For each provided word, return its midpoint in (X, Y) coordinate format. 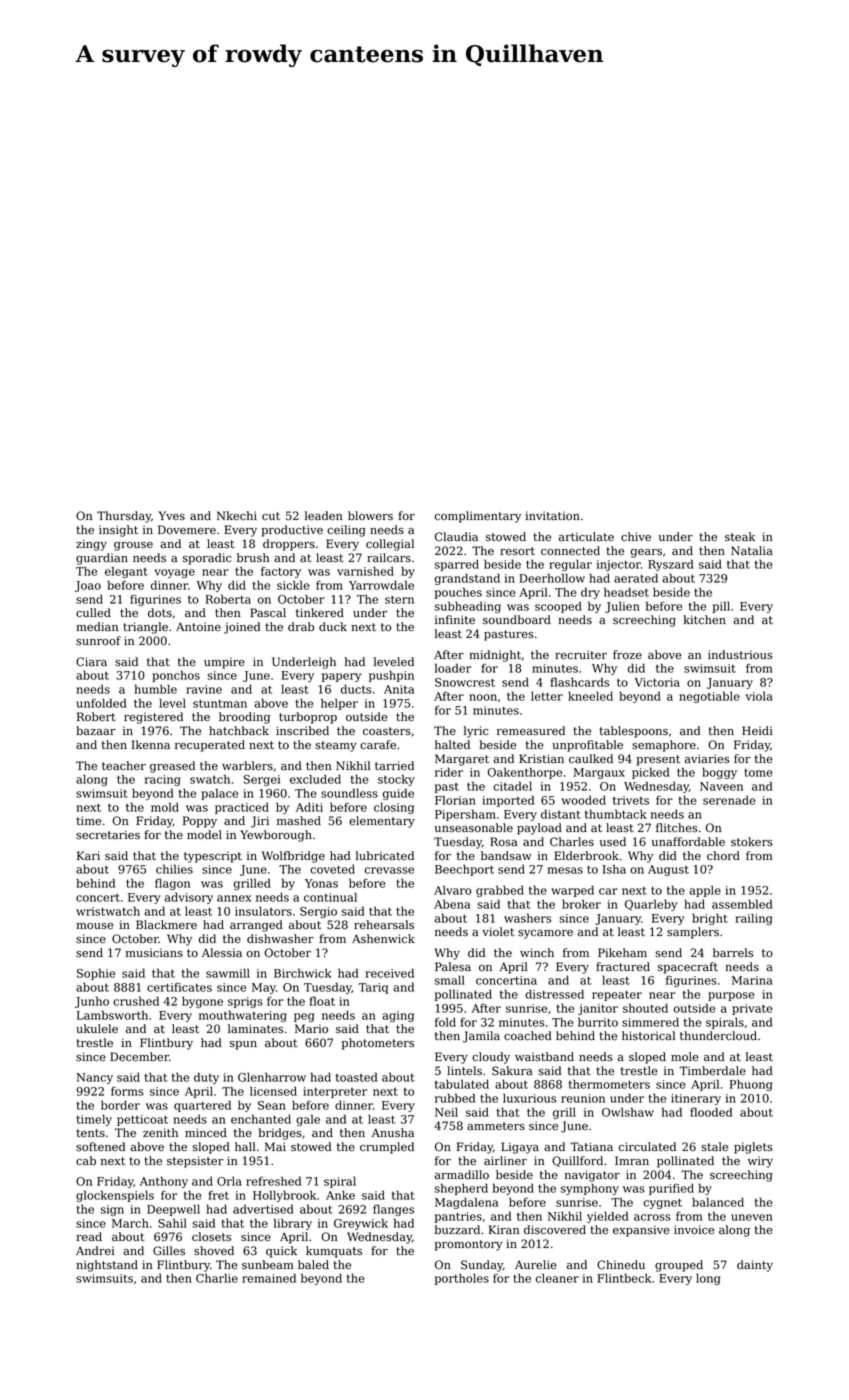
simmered (650, 1022)
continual (330, 897)
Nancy (95, 1078)
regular (570, 565)
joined (242, 628)
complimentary (478, 517)
